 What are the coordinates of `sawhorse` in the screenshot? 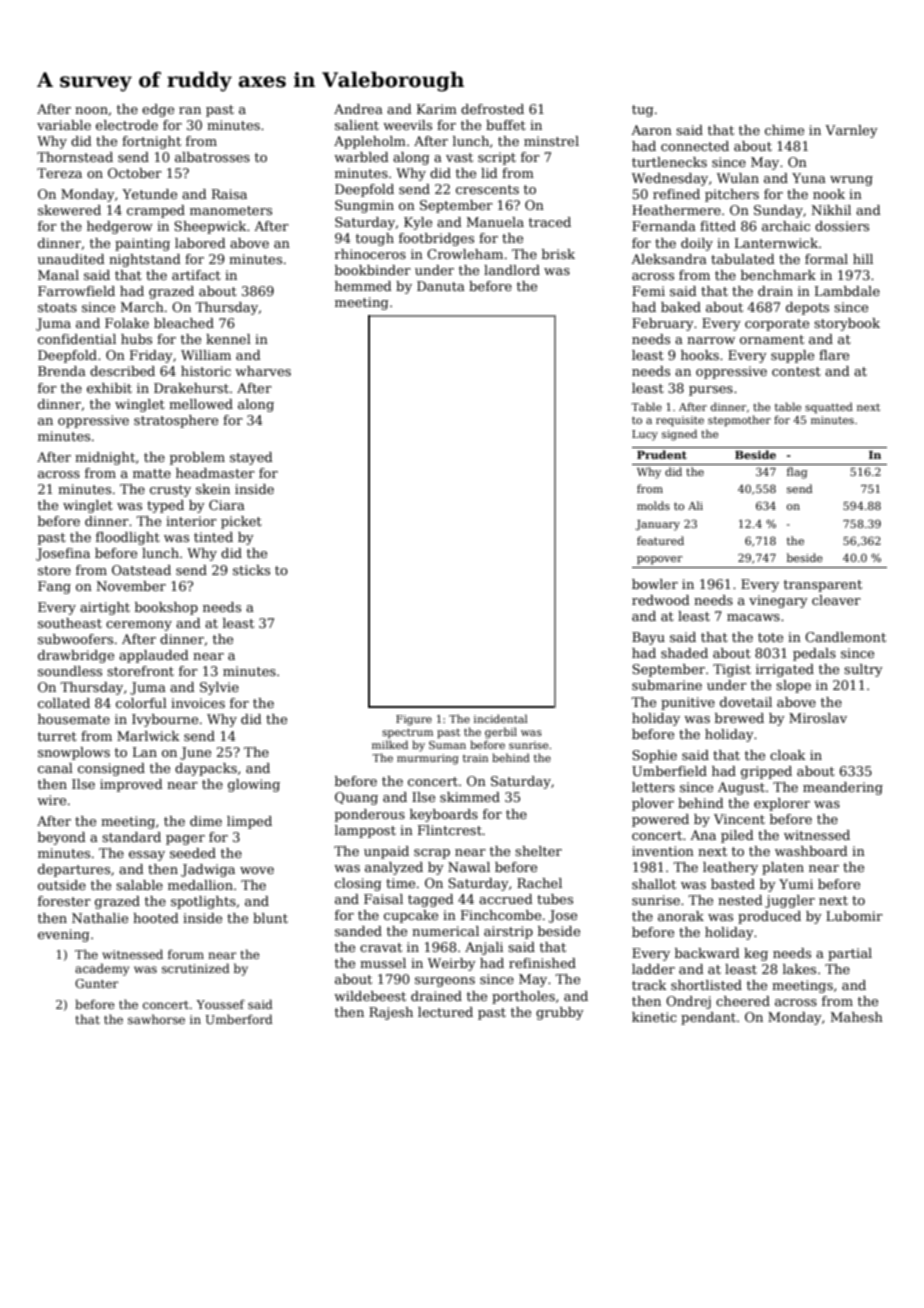 It's located at (156, 1019).
